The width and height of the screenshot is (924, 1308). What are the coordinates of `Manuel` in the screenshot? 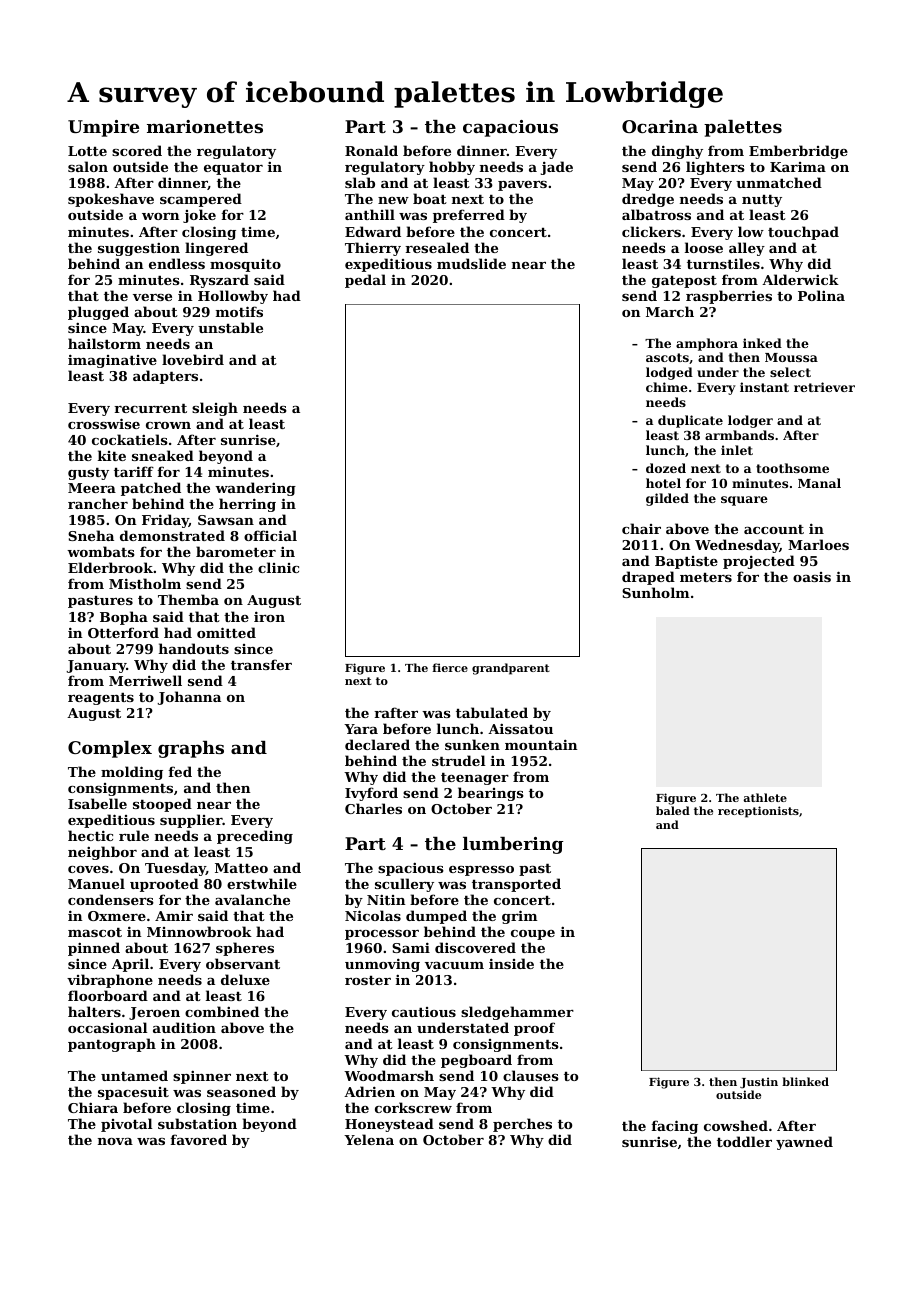 It's located at (96, 883).
